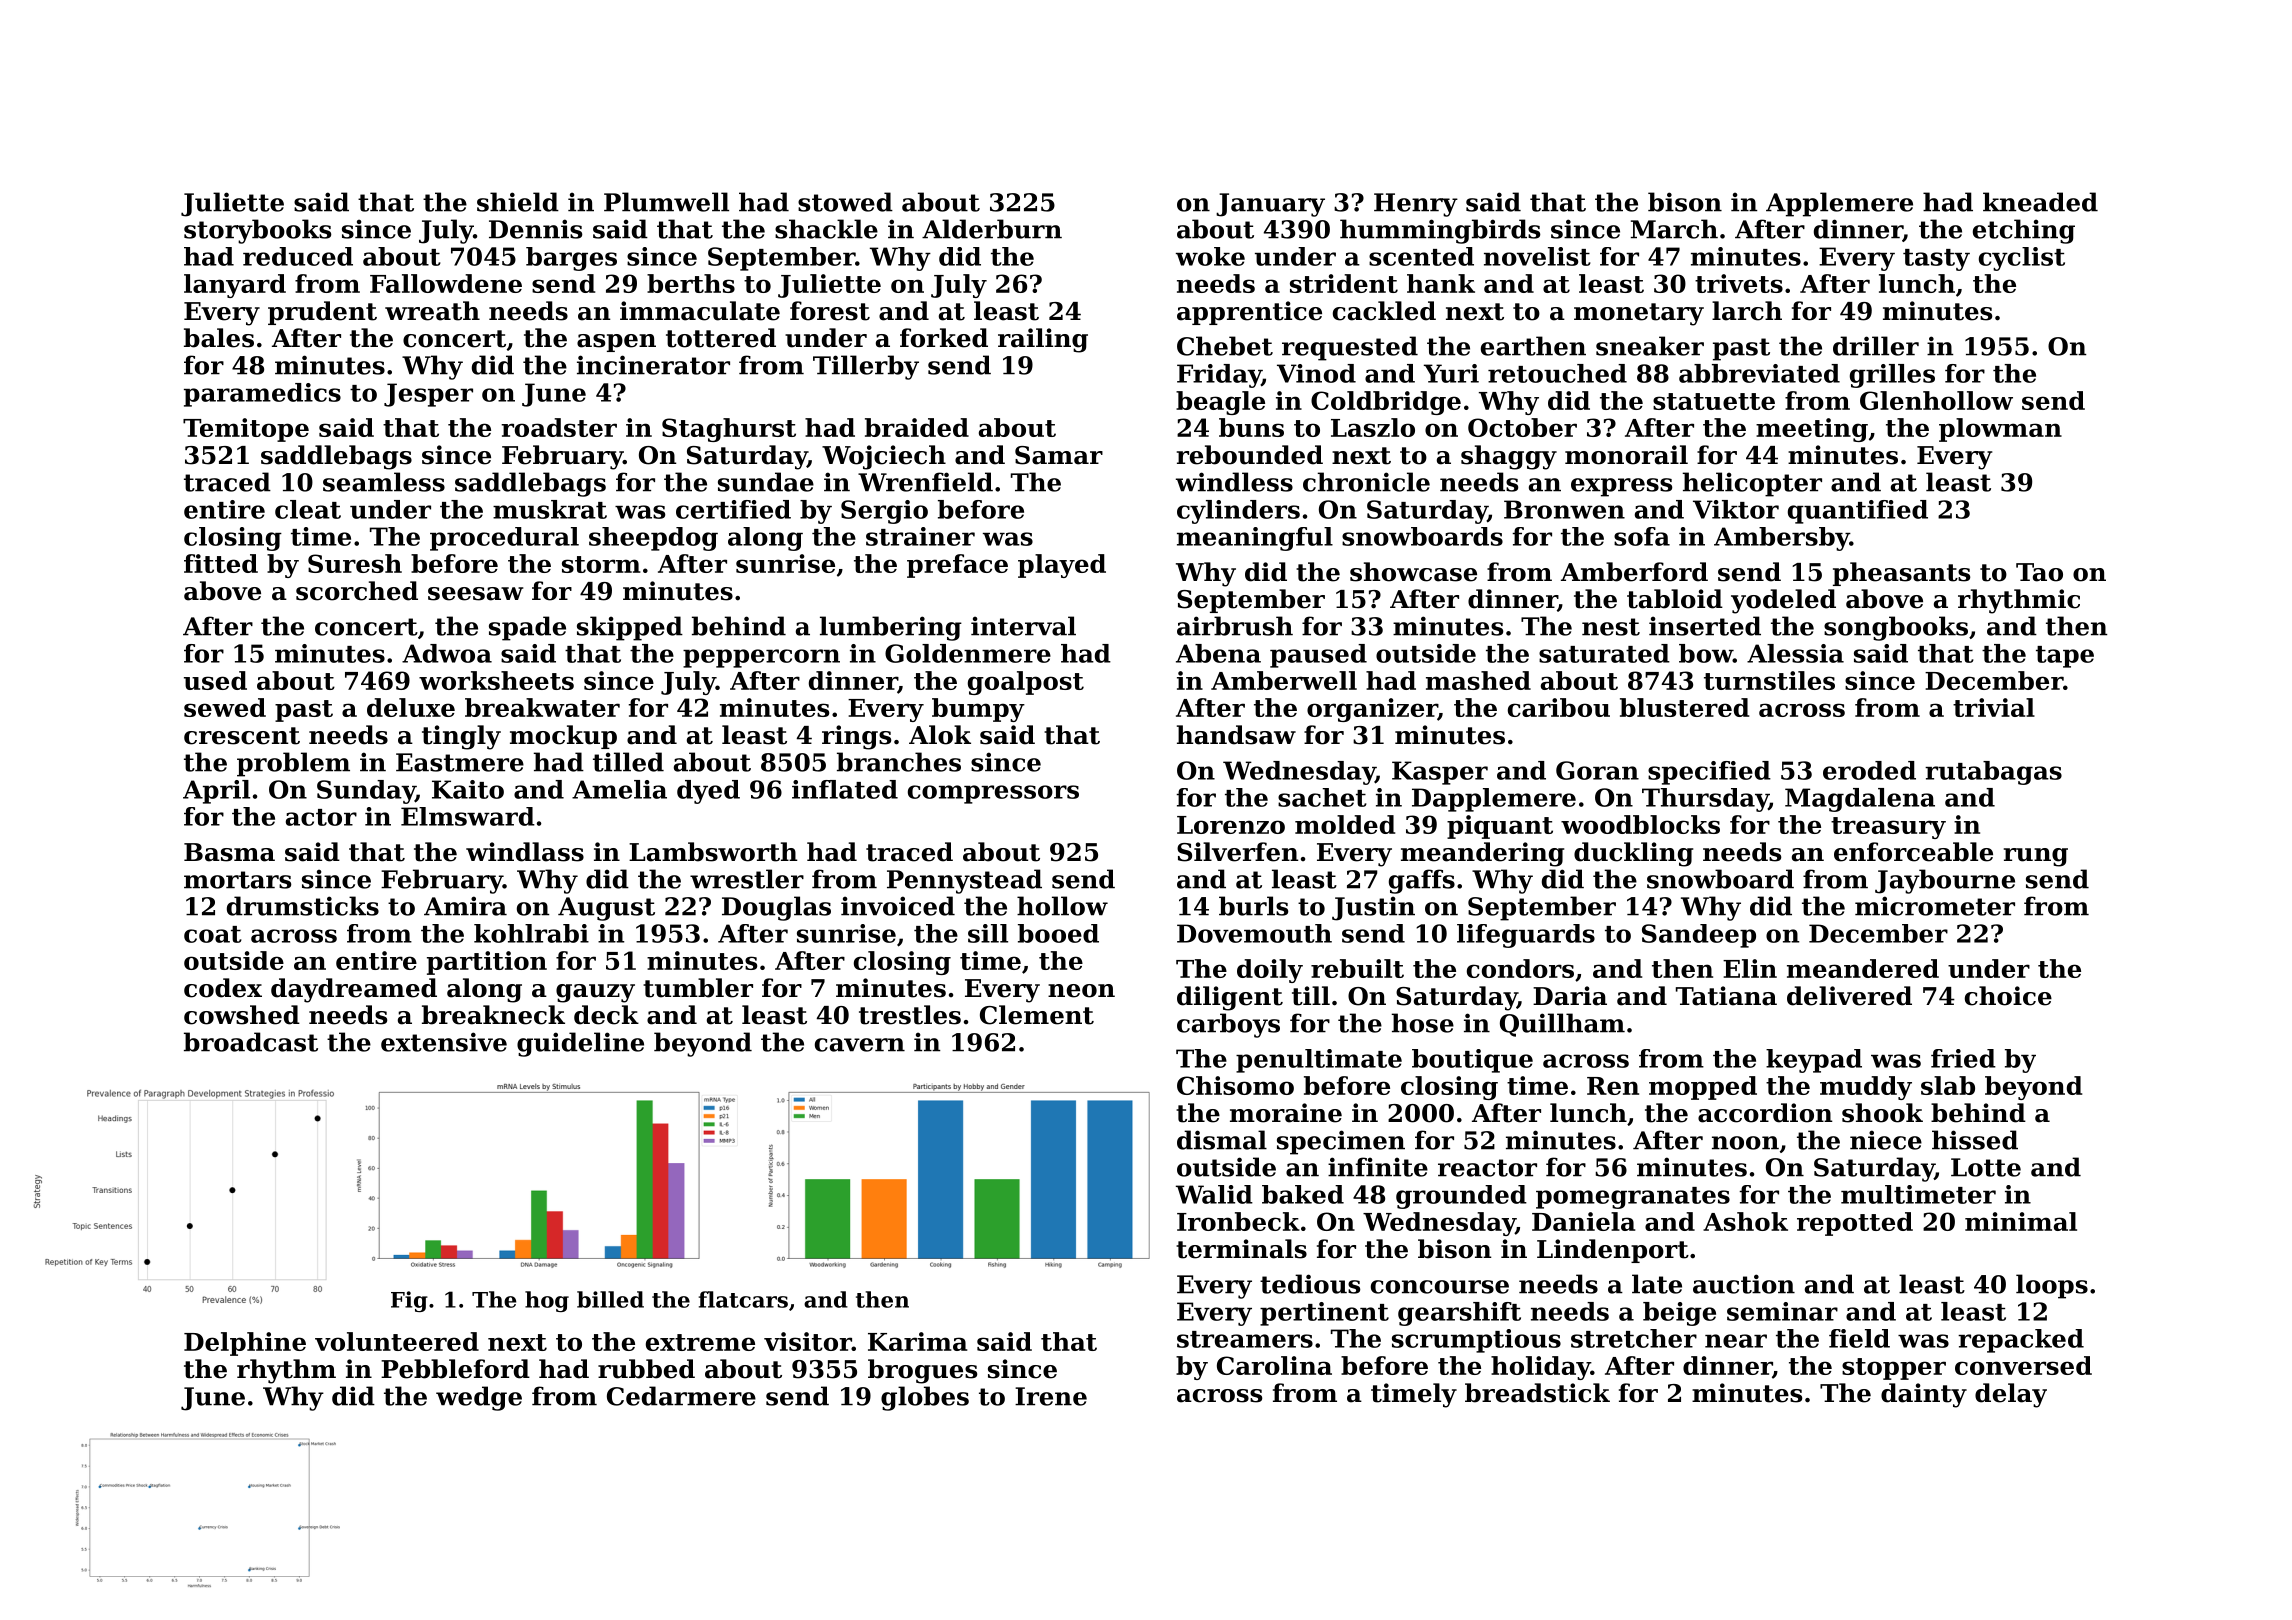 The width and height of the screenshot is (2292, 1620). I want to click on extensive, so click(444, 1042).
